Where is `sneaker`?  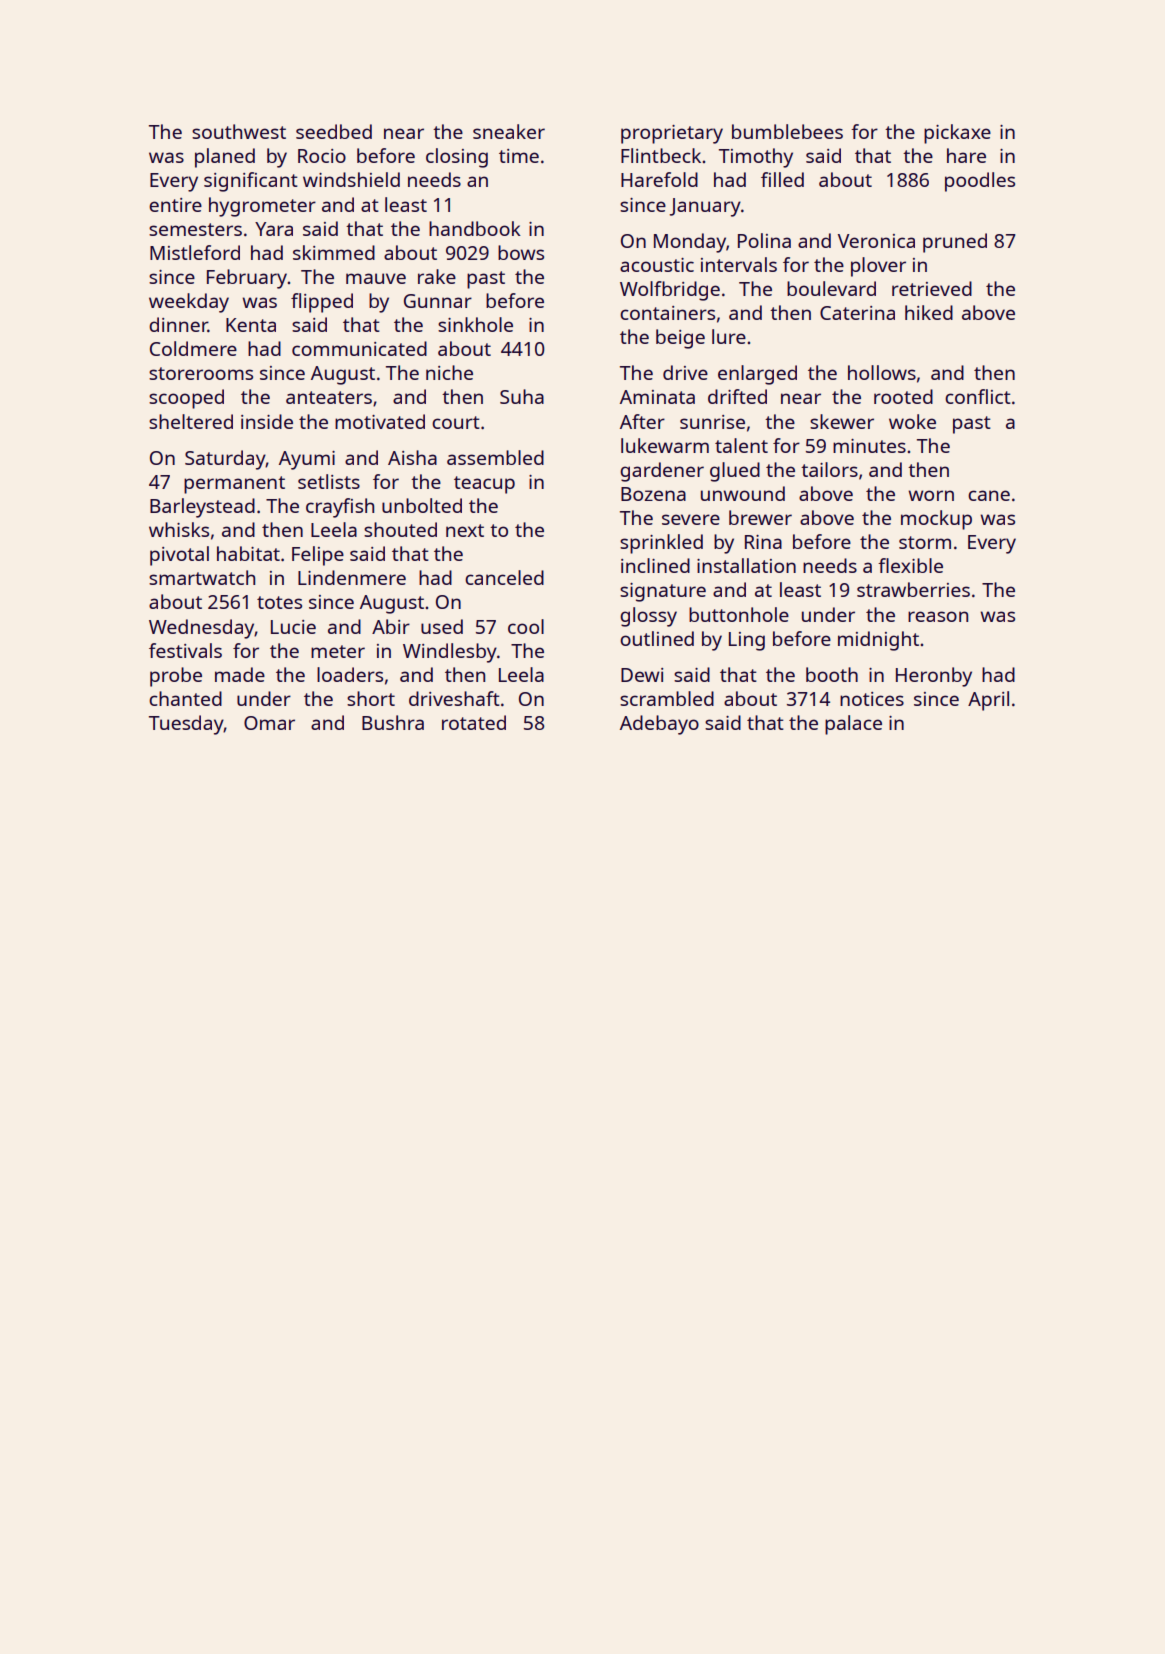
sneaker is located at coordinates (509, 131).
